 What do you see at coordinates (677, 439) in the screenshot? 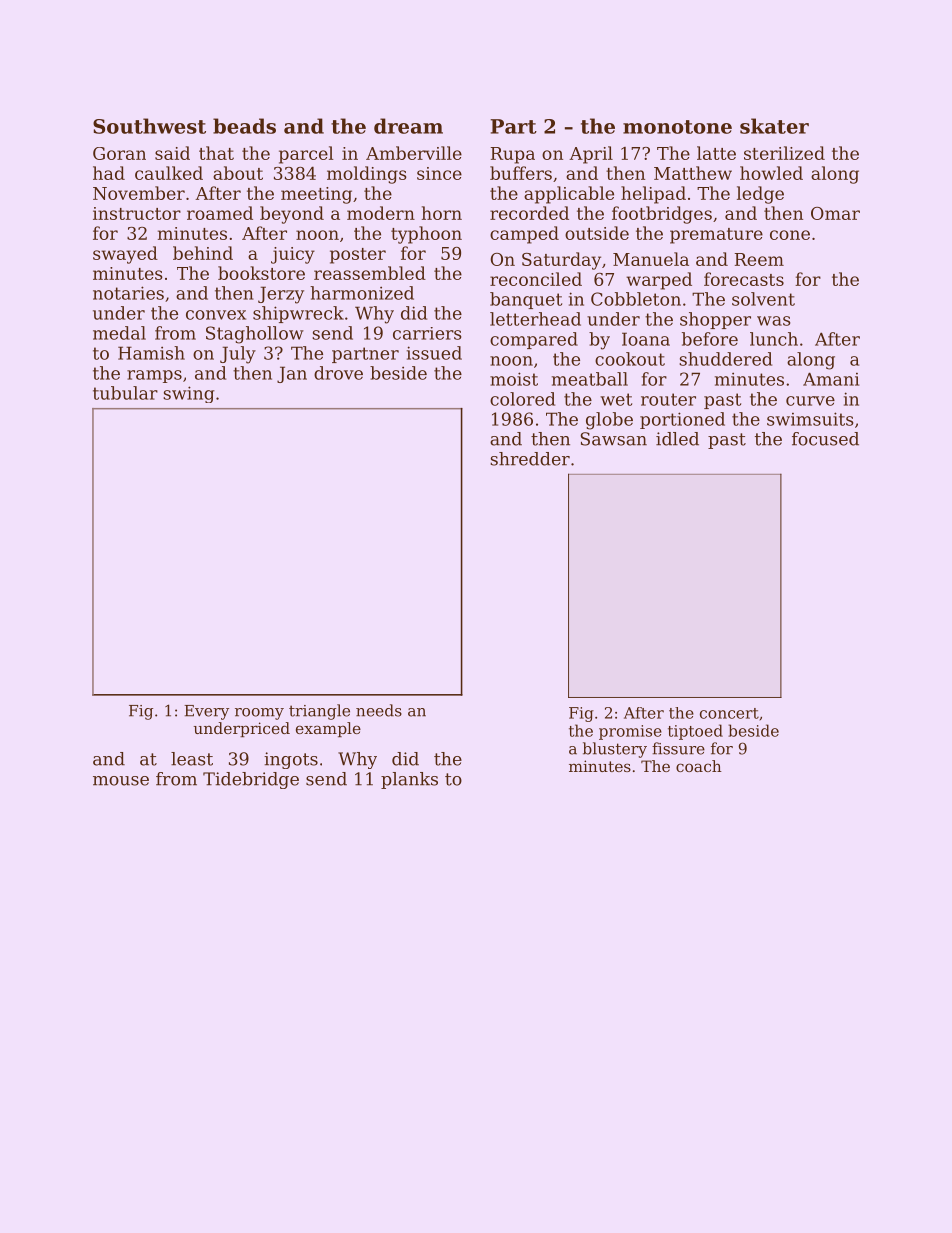
I see `idled` at bounding box center [677, 439].
